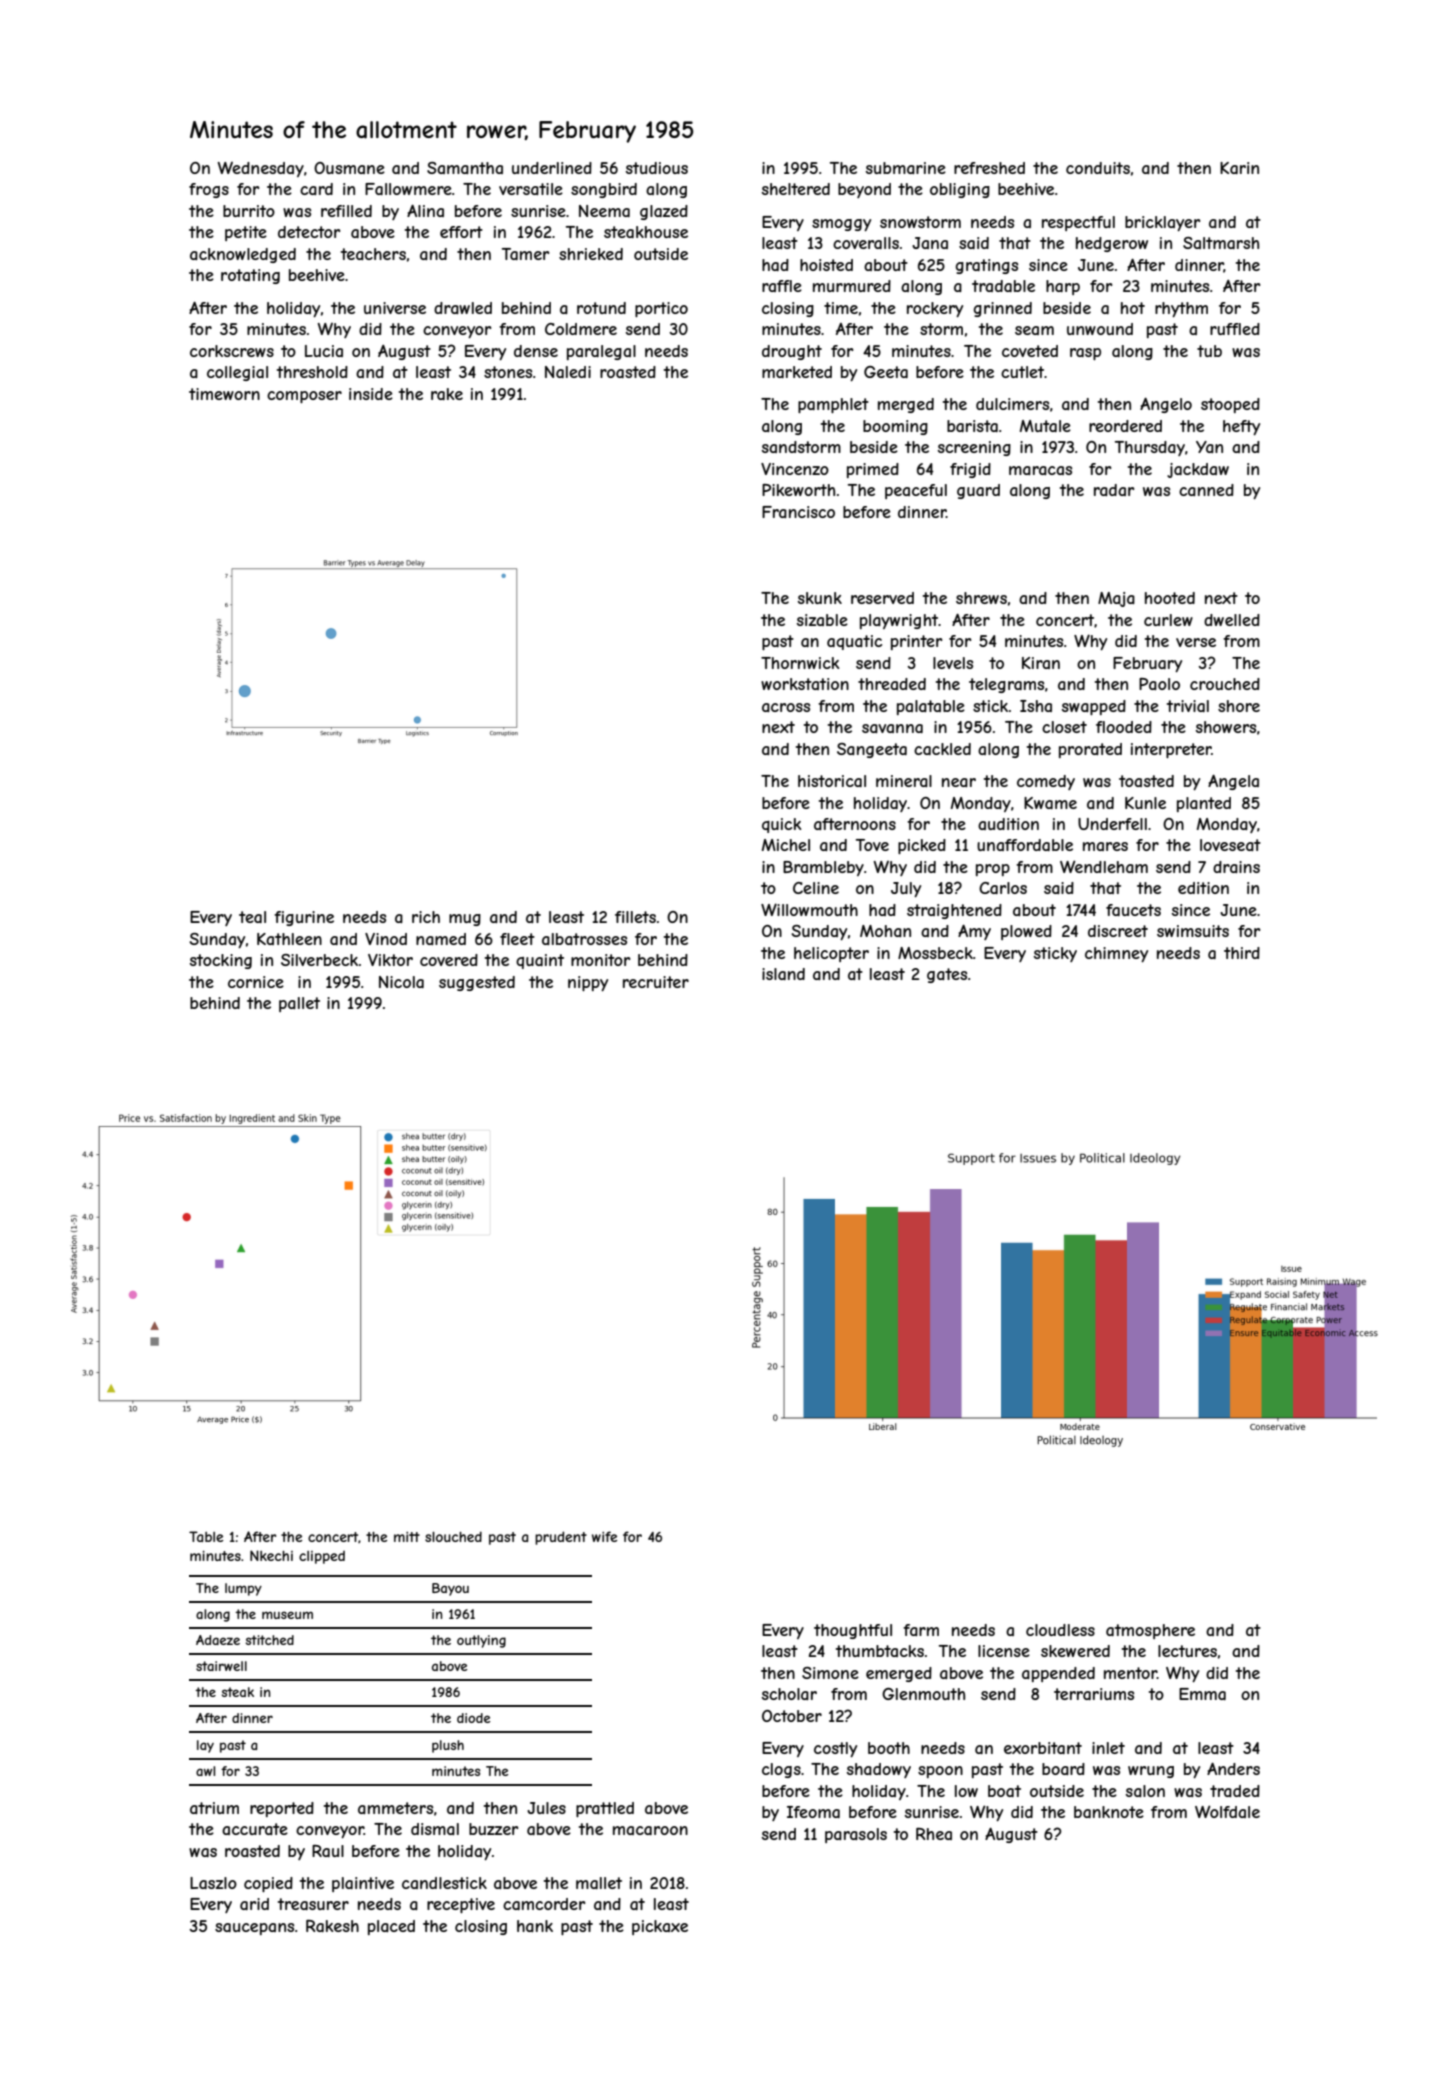 The height and width of the page is (2100, 1450). What do you see at coordinates (254, 1929) in the page?
I see `saucepans` at bounding box center [254, 1929].
